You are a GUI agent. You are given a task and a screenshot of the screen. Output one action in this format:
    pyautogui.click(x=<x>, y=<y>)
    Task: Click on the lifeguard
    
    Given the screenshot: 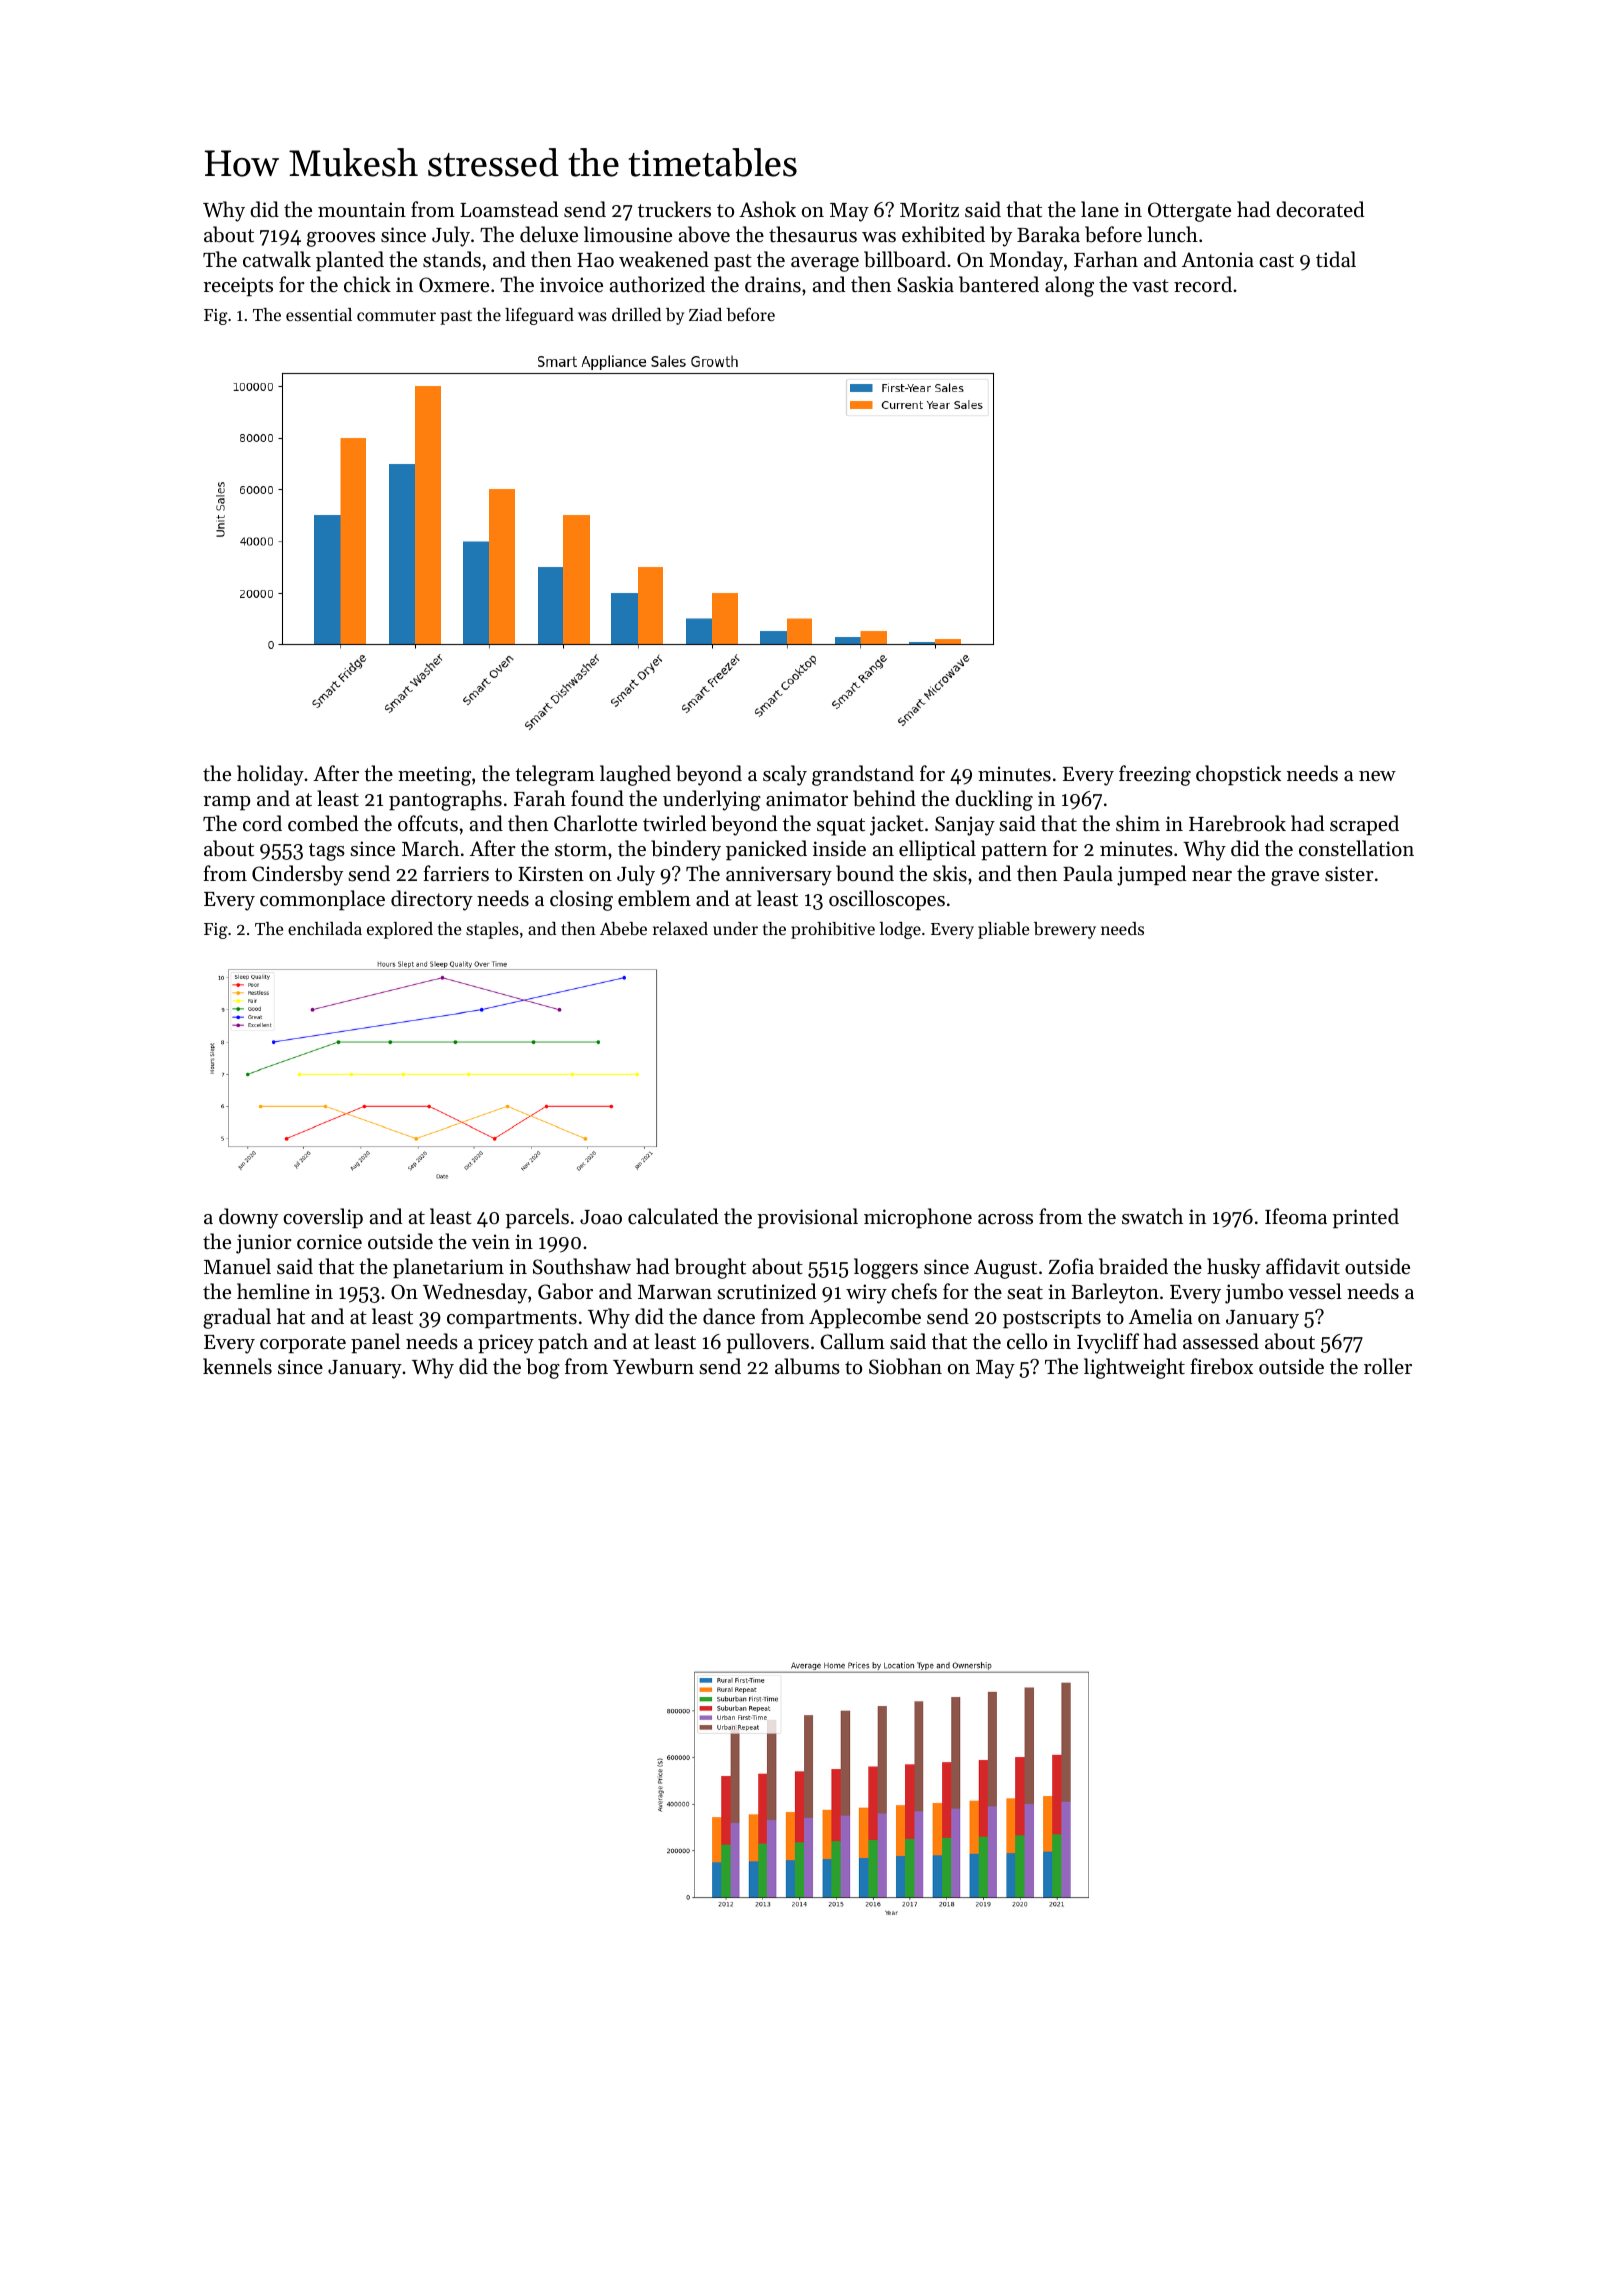 What is the action you would take?
    pyautogui.click(x=539, y=316)
